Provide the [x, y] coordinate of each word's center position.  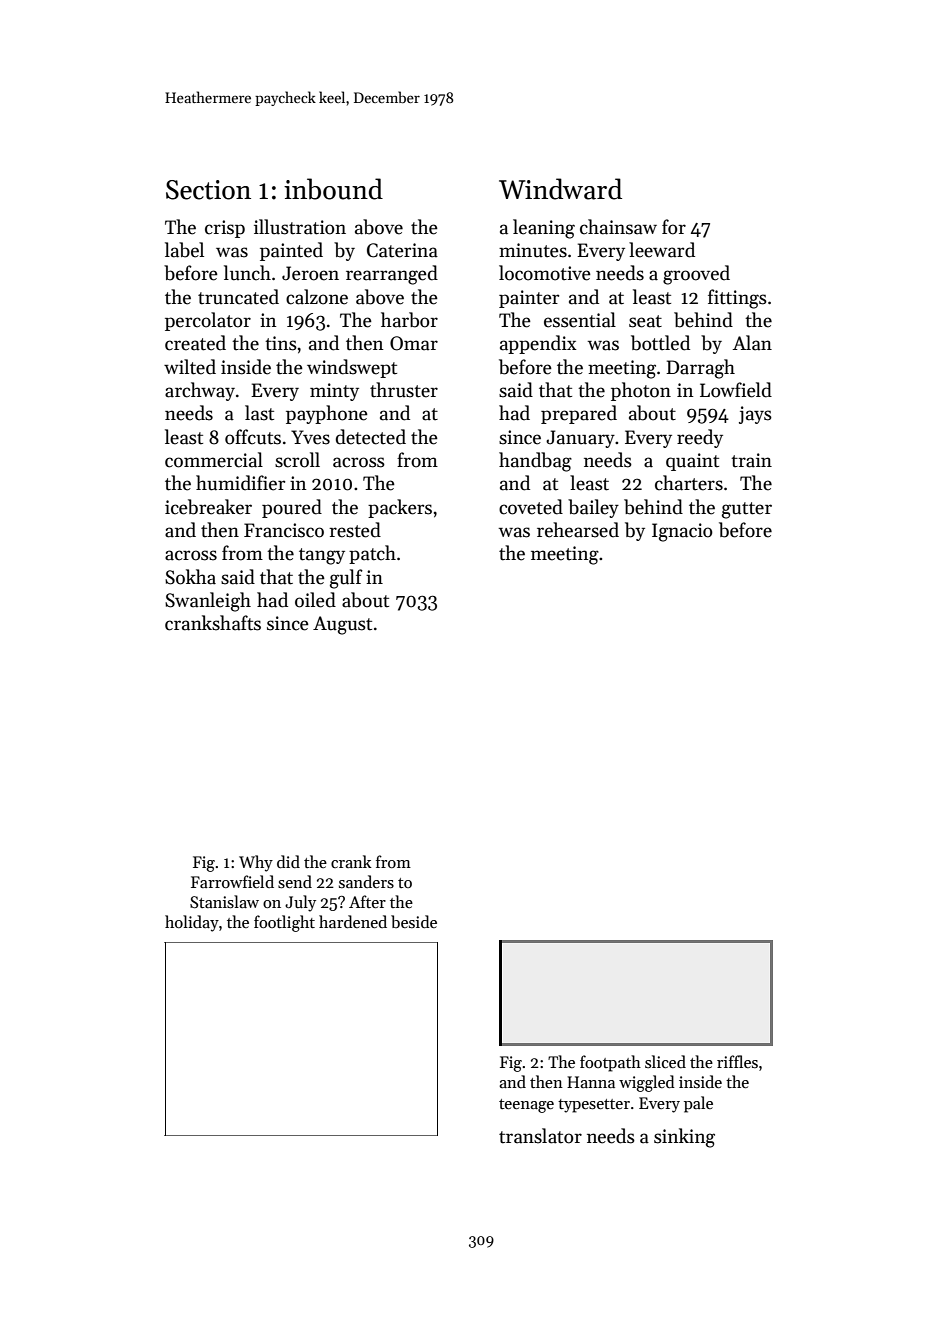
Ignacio [682, 532]
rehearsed [578, 530]
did [288, 861]
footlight [284, 923]
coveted [531, 507]
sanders [366, 882]
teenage [526, 1106]
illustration [300, 227]
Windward [560, 189]
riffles [737, 1061]
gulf [346, 579]
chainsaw [618, 227]
